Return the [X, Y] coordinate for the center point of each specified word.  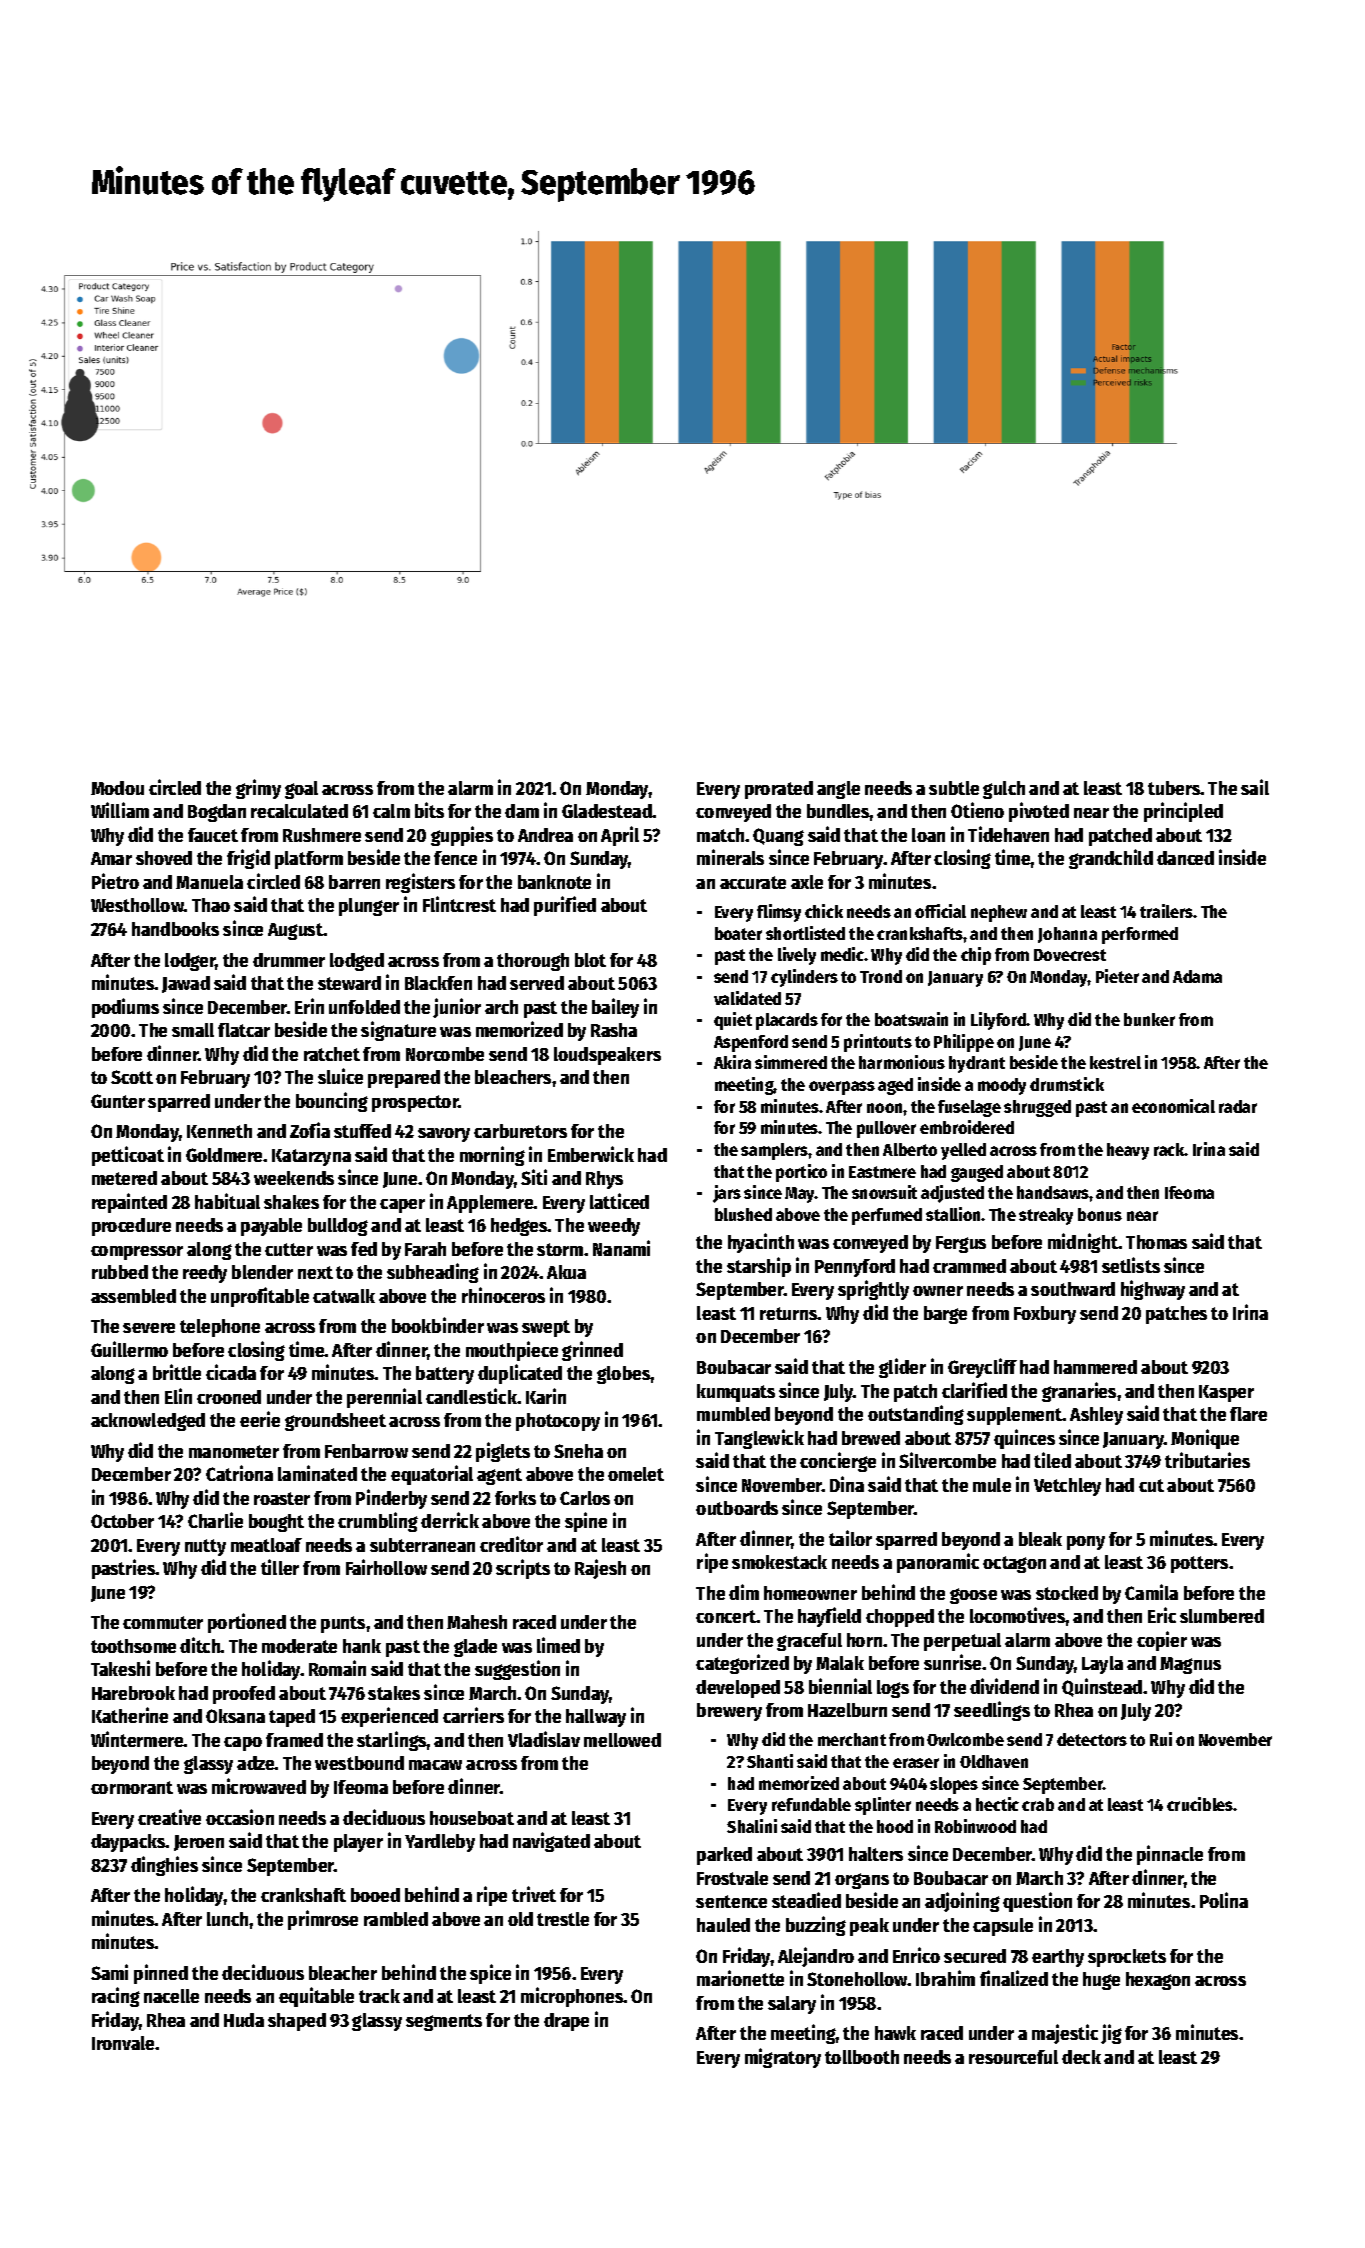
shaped [297, 2022]
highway [1153, 1290]
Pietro [115, 881]
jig [1111, 2034]
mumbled [733, 1414]
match [720, 835]
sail [1255, 787]
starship [759, 1267]
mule [992, 1485]
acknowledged [148, 1422]
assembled [133, 1296]
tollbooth [862, 2057]
